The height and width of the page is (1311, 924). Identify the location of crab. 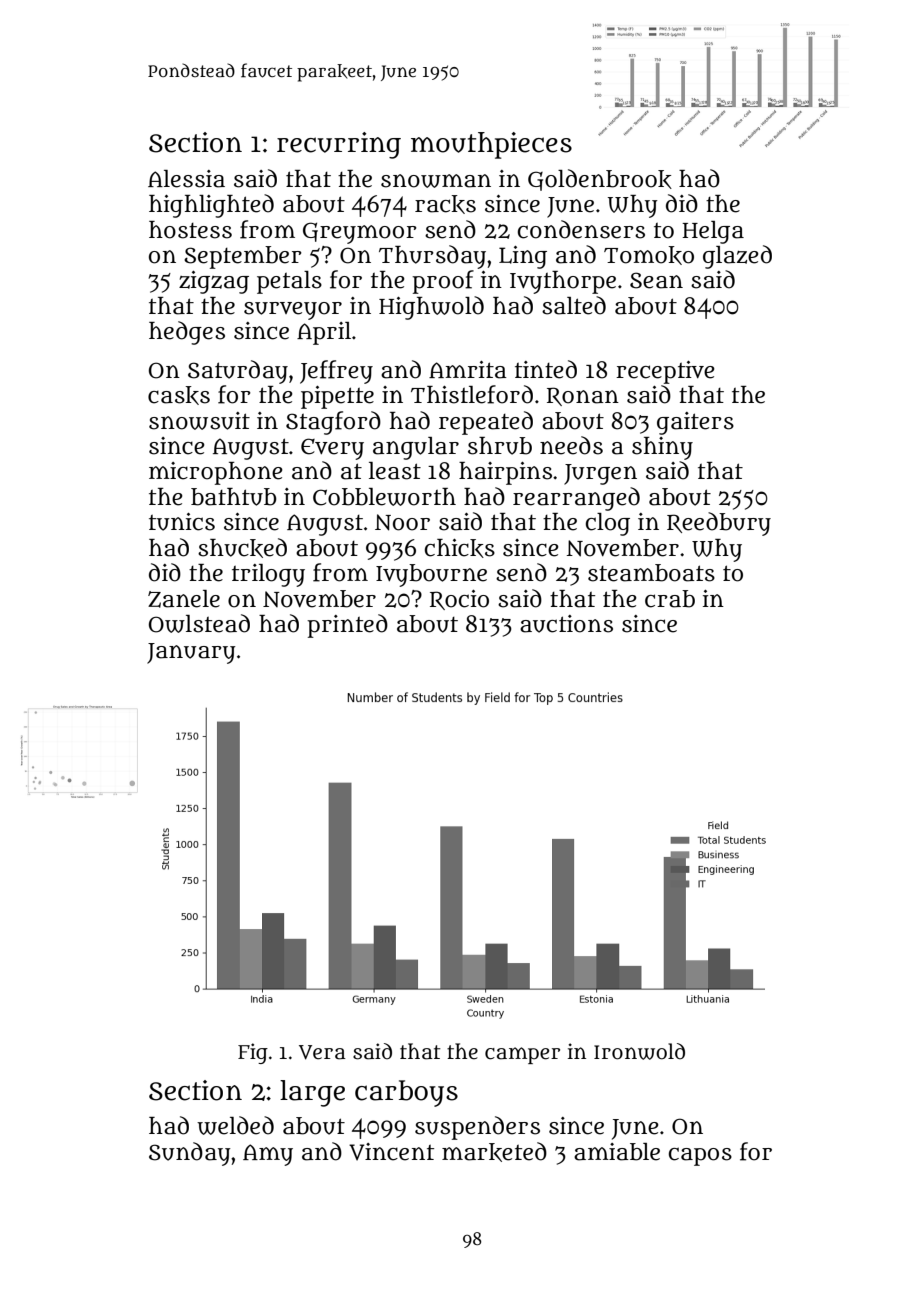
(670, 599).
